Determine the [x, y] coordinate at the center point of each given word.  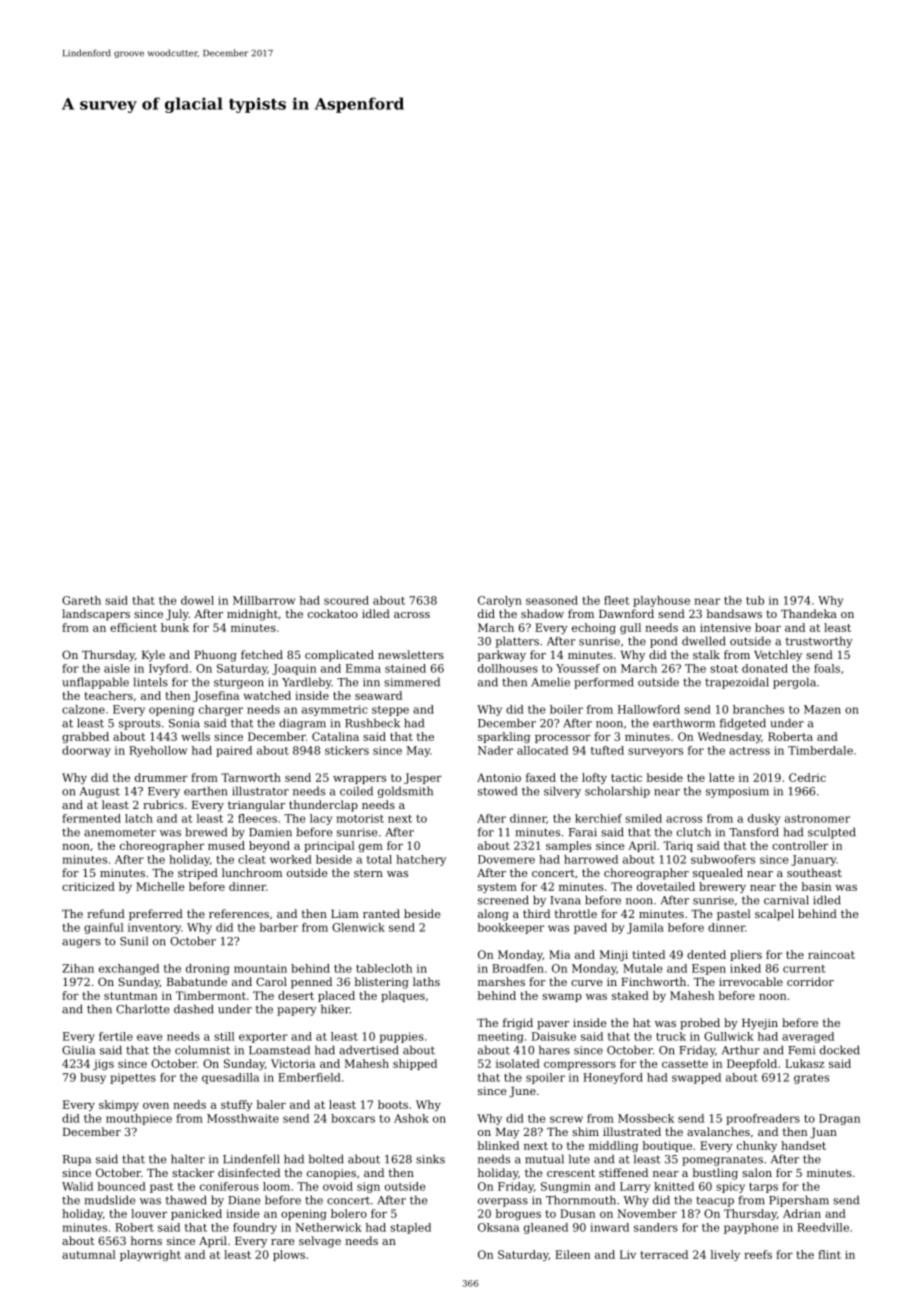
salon [757, 1172]
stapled [410, 1228]
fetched [262, 654]
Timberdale [820, 750]
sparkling [504, 737]
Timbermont [211, 995]
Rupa [77, 1160]
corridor [810, 981]
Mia [559, 954]
